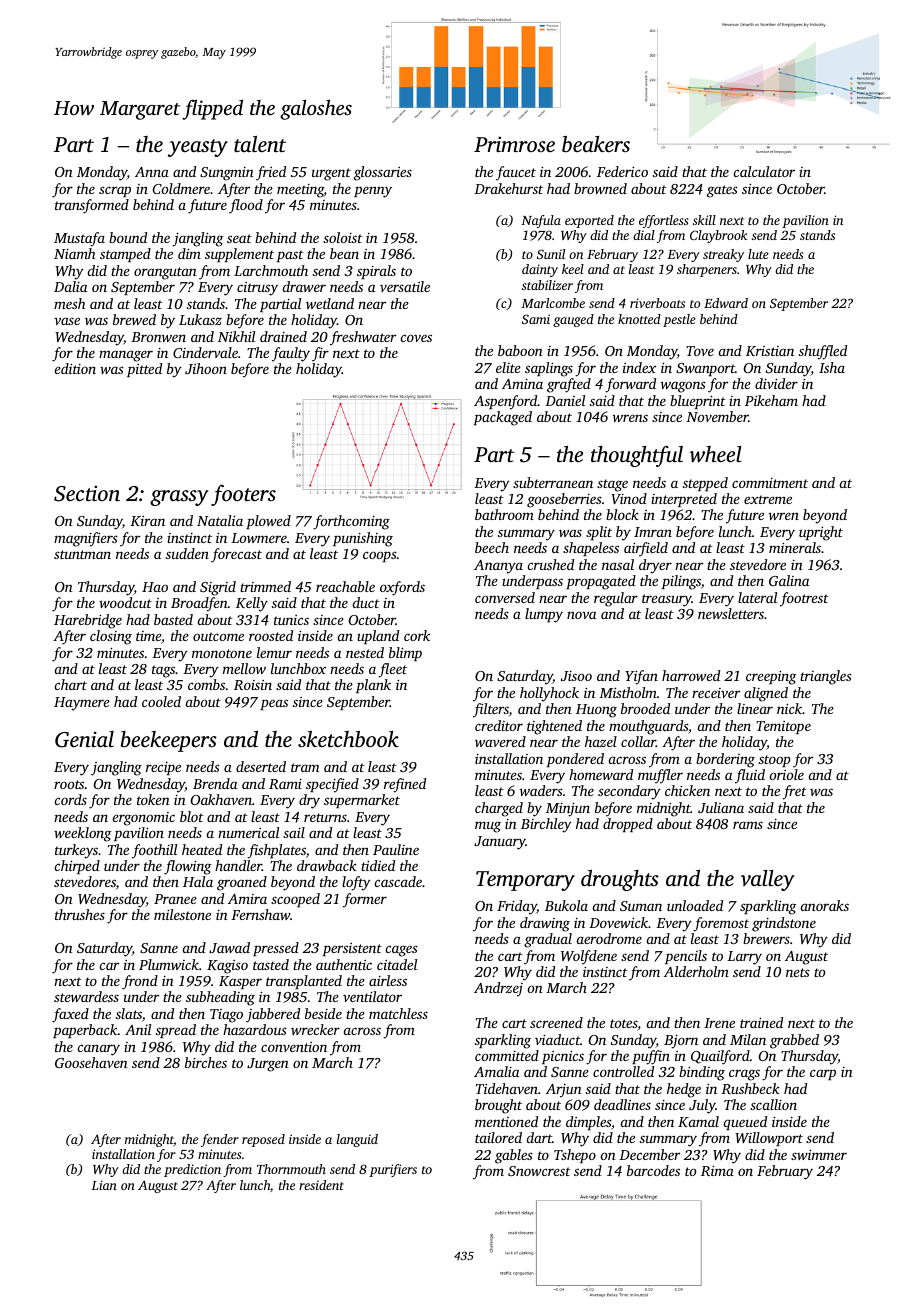 The image size is (908, 1316). Describe the element at coordinates (551, 254) in the screenshot. I see `Sunil` at that location.
